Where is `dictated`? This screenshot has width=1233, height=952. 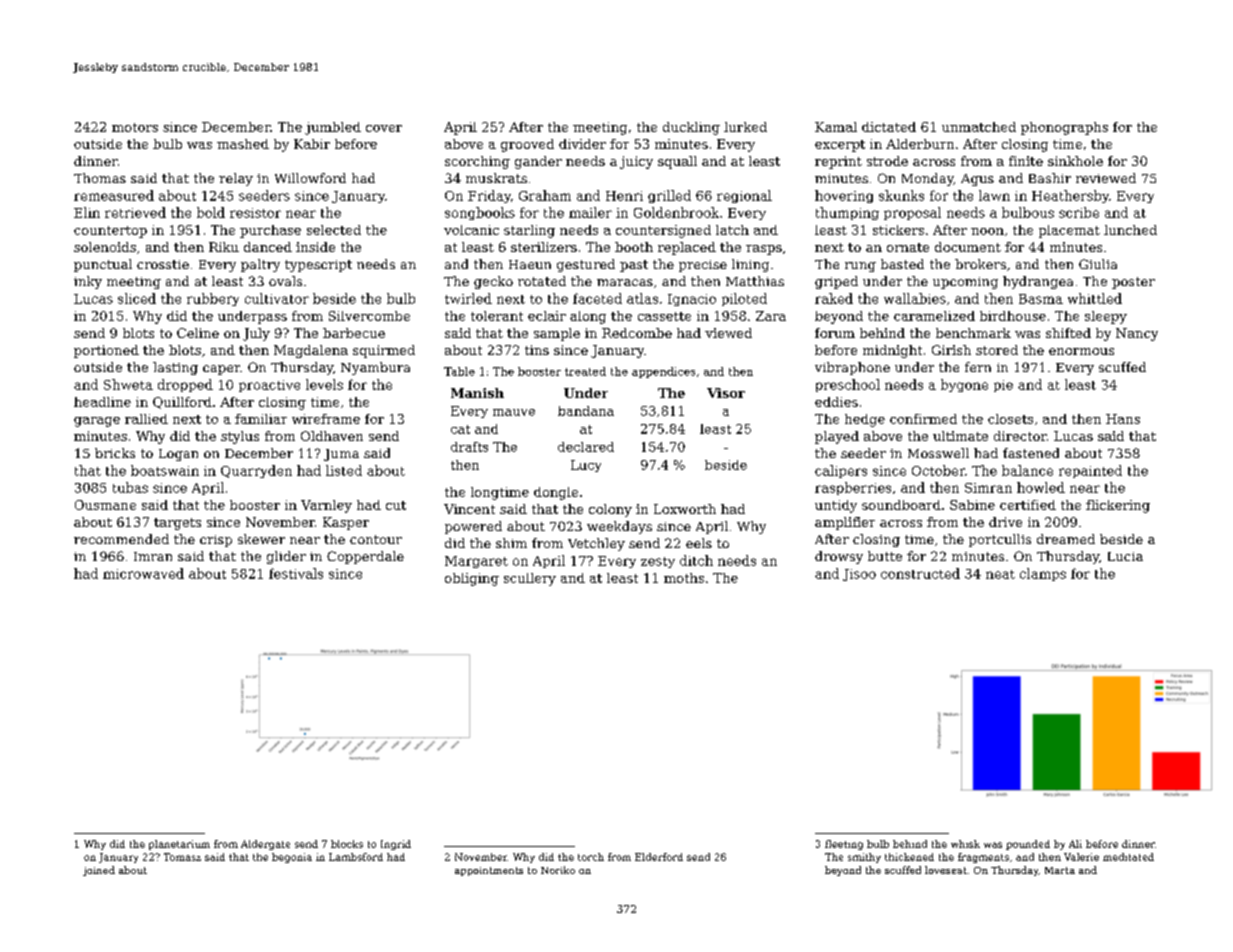 dictated is located at coordinates (889, 127).
